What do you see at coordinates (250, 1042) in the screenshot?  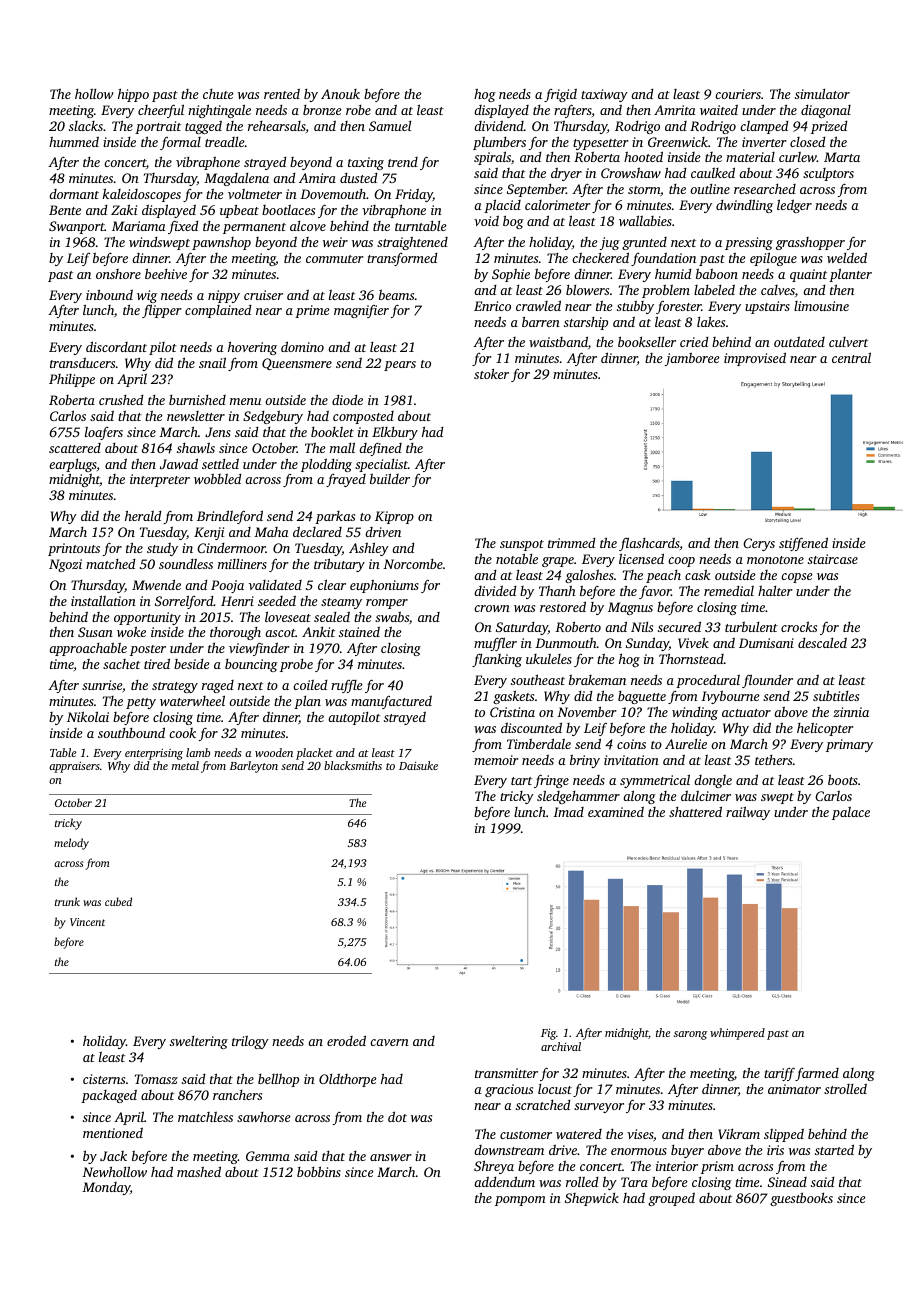 I see `trilogy` at bounding box center [250, 1042].
